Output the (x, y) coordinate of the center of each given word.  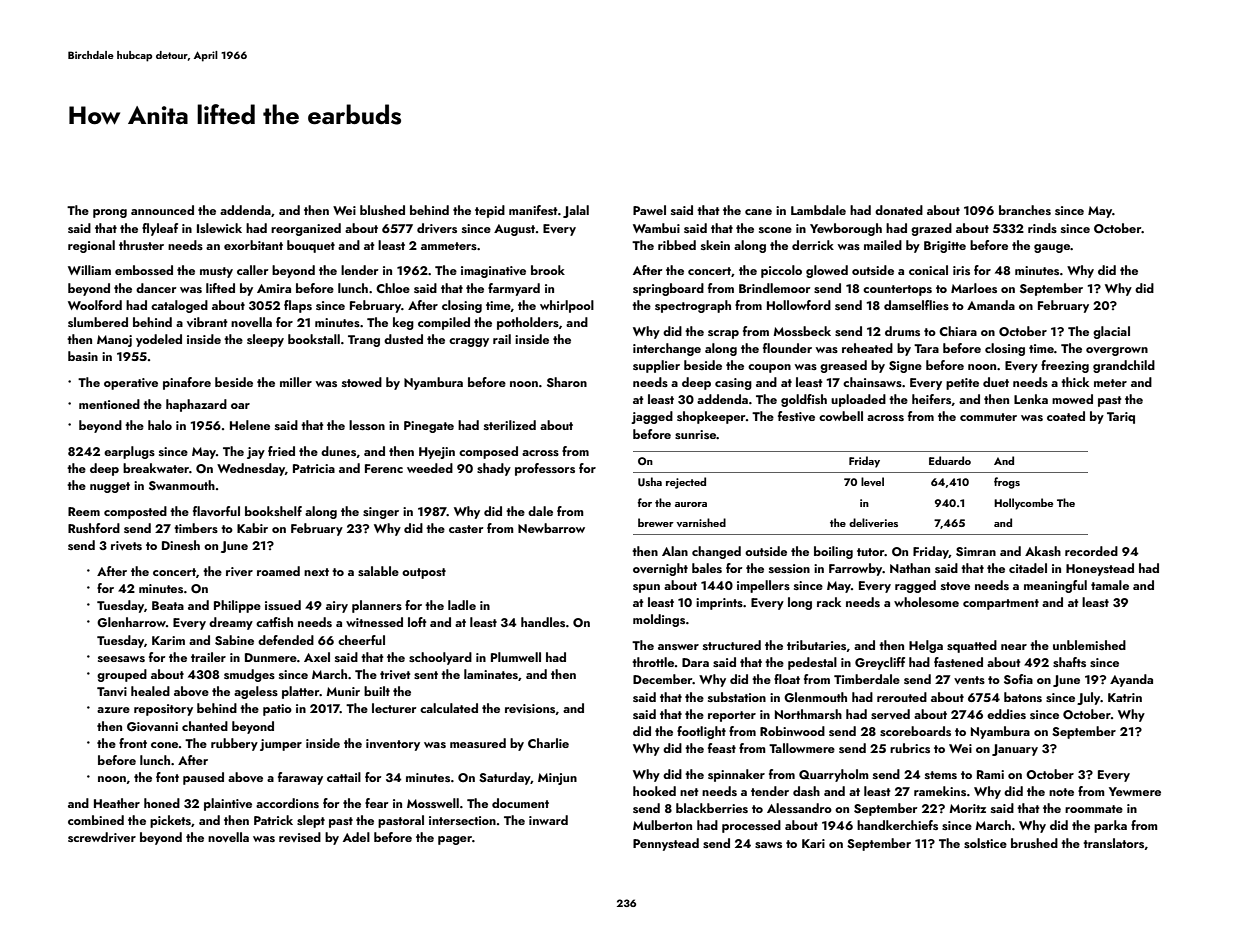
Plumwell (516, 657)
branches (1025, 210)
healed (150, 691)
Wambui (656, 228)
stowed (362, 382)
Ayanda (1131, 680)
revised (300, 837)
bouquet (311, 246)
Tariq (1121, 418)
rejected (686, 483)
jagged (652, 417)
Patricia (314, 468)
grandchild (1124, 366)
